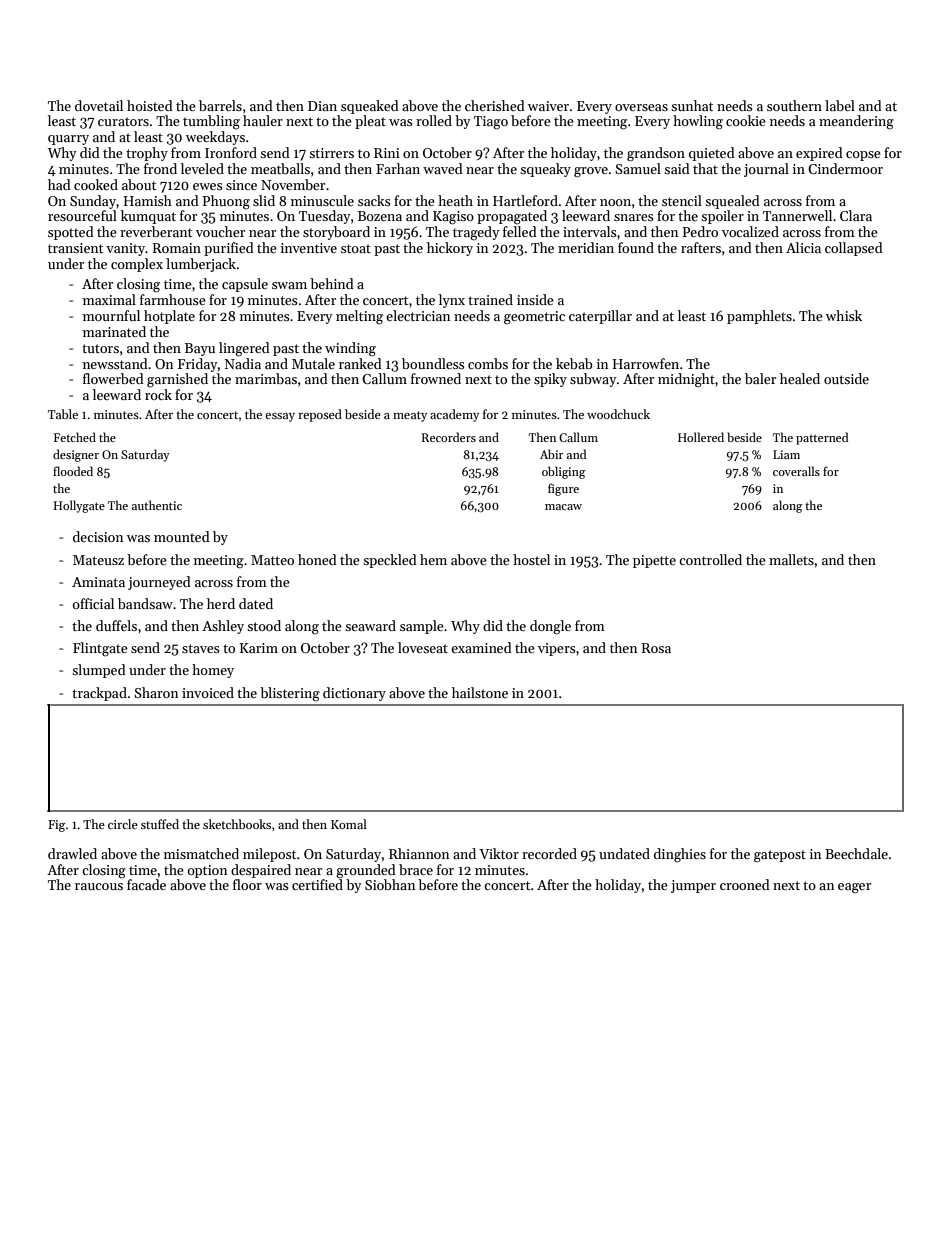 This image has height=1233, width=952. What do you see at coordinates (169, 317) in the image?
I see `hotplate` at bounding box center [169, 317].
